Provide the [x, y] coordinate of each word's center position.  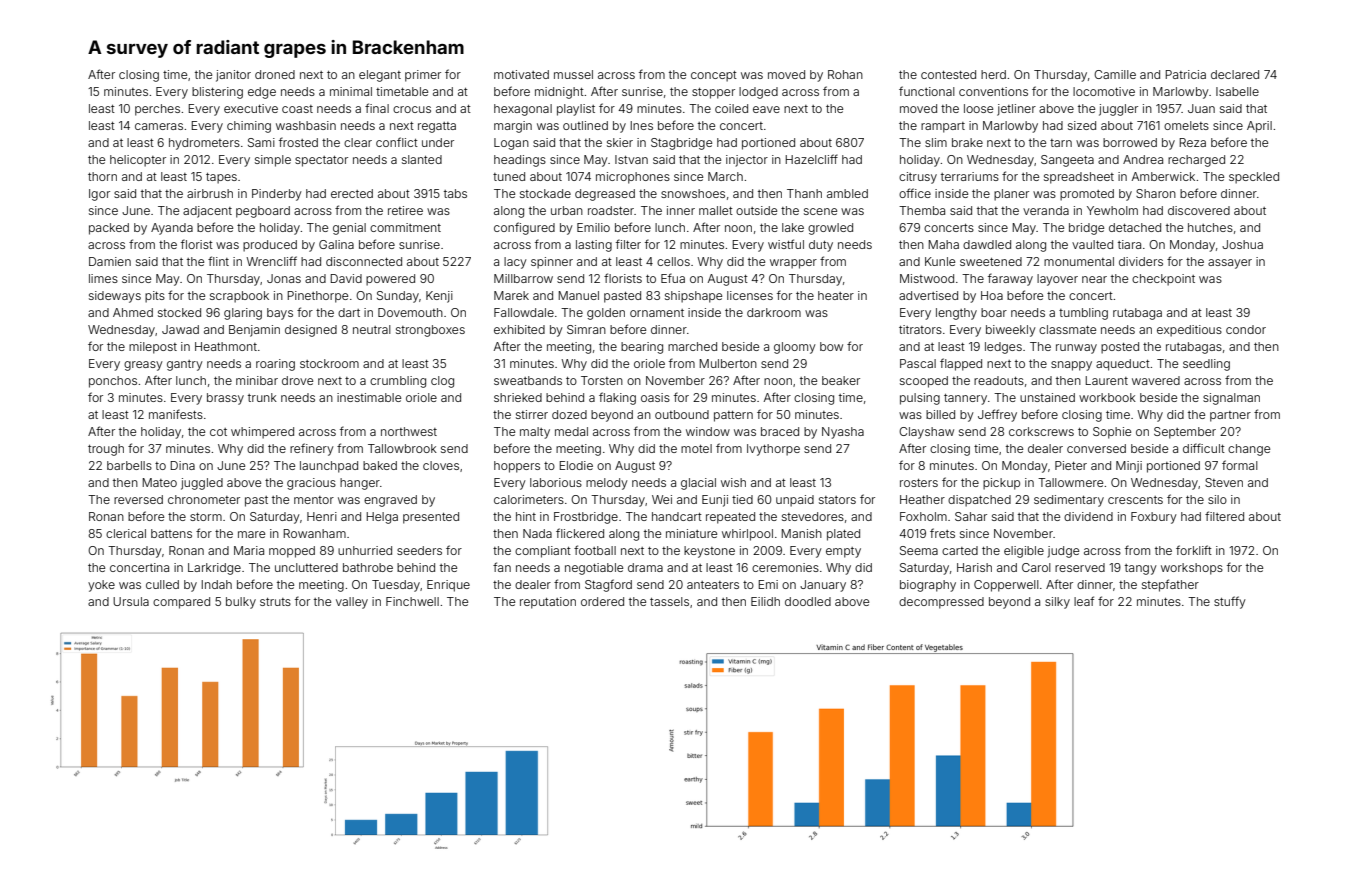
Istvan [631, 159]
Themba [922, 210]
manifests [176, 414]
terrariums [970, 176]
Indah [217, 584]
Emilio [593, 227]
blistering [217, 93]
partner [1230, 416]
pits [155, 297]
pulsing [920, 399]
